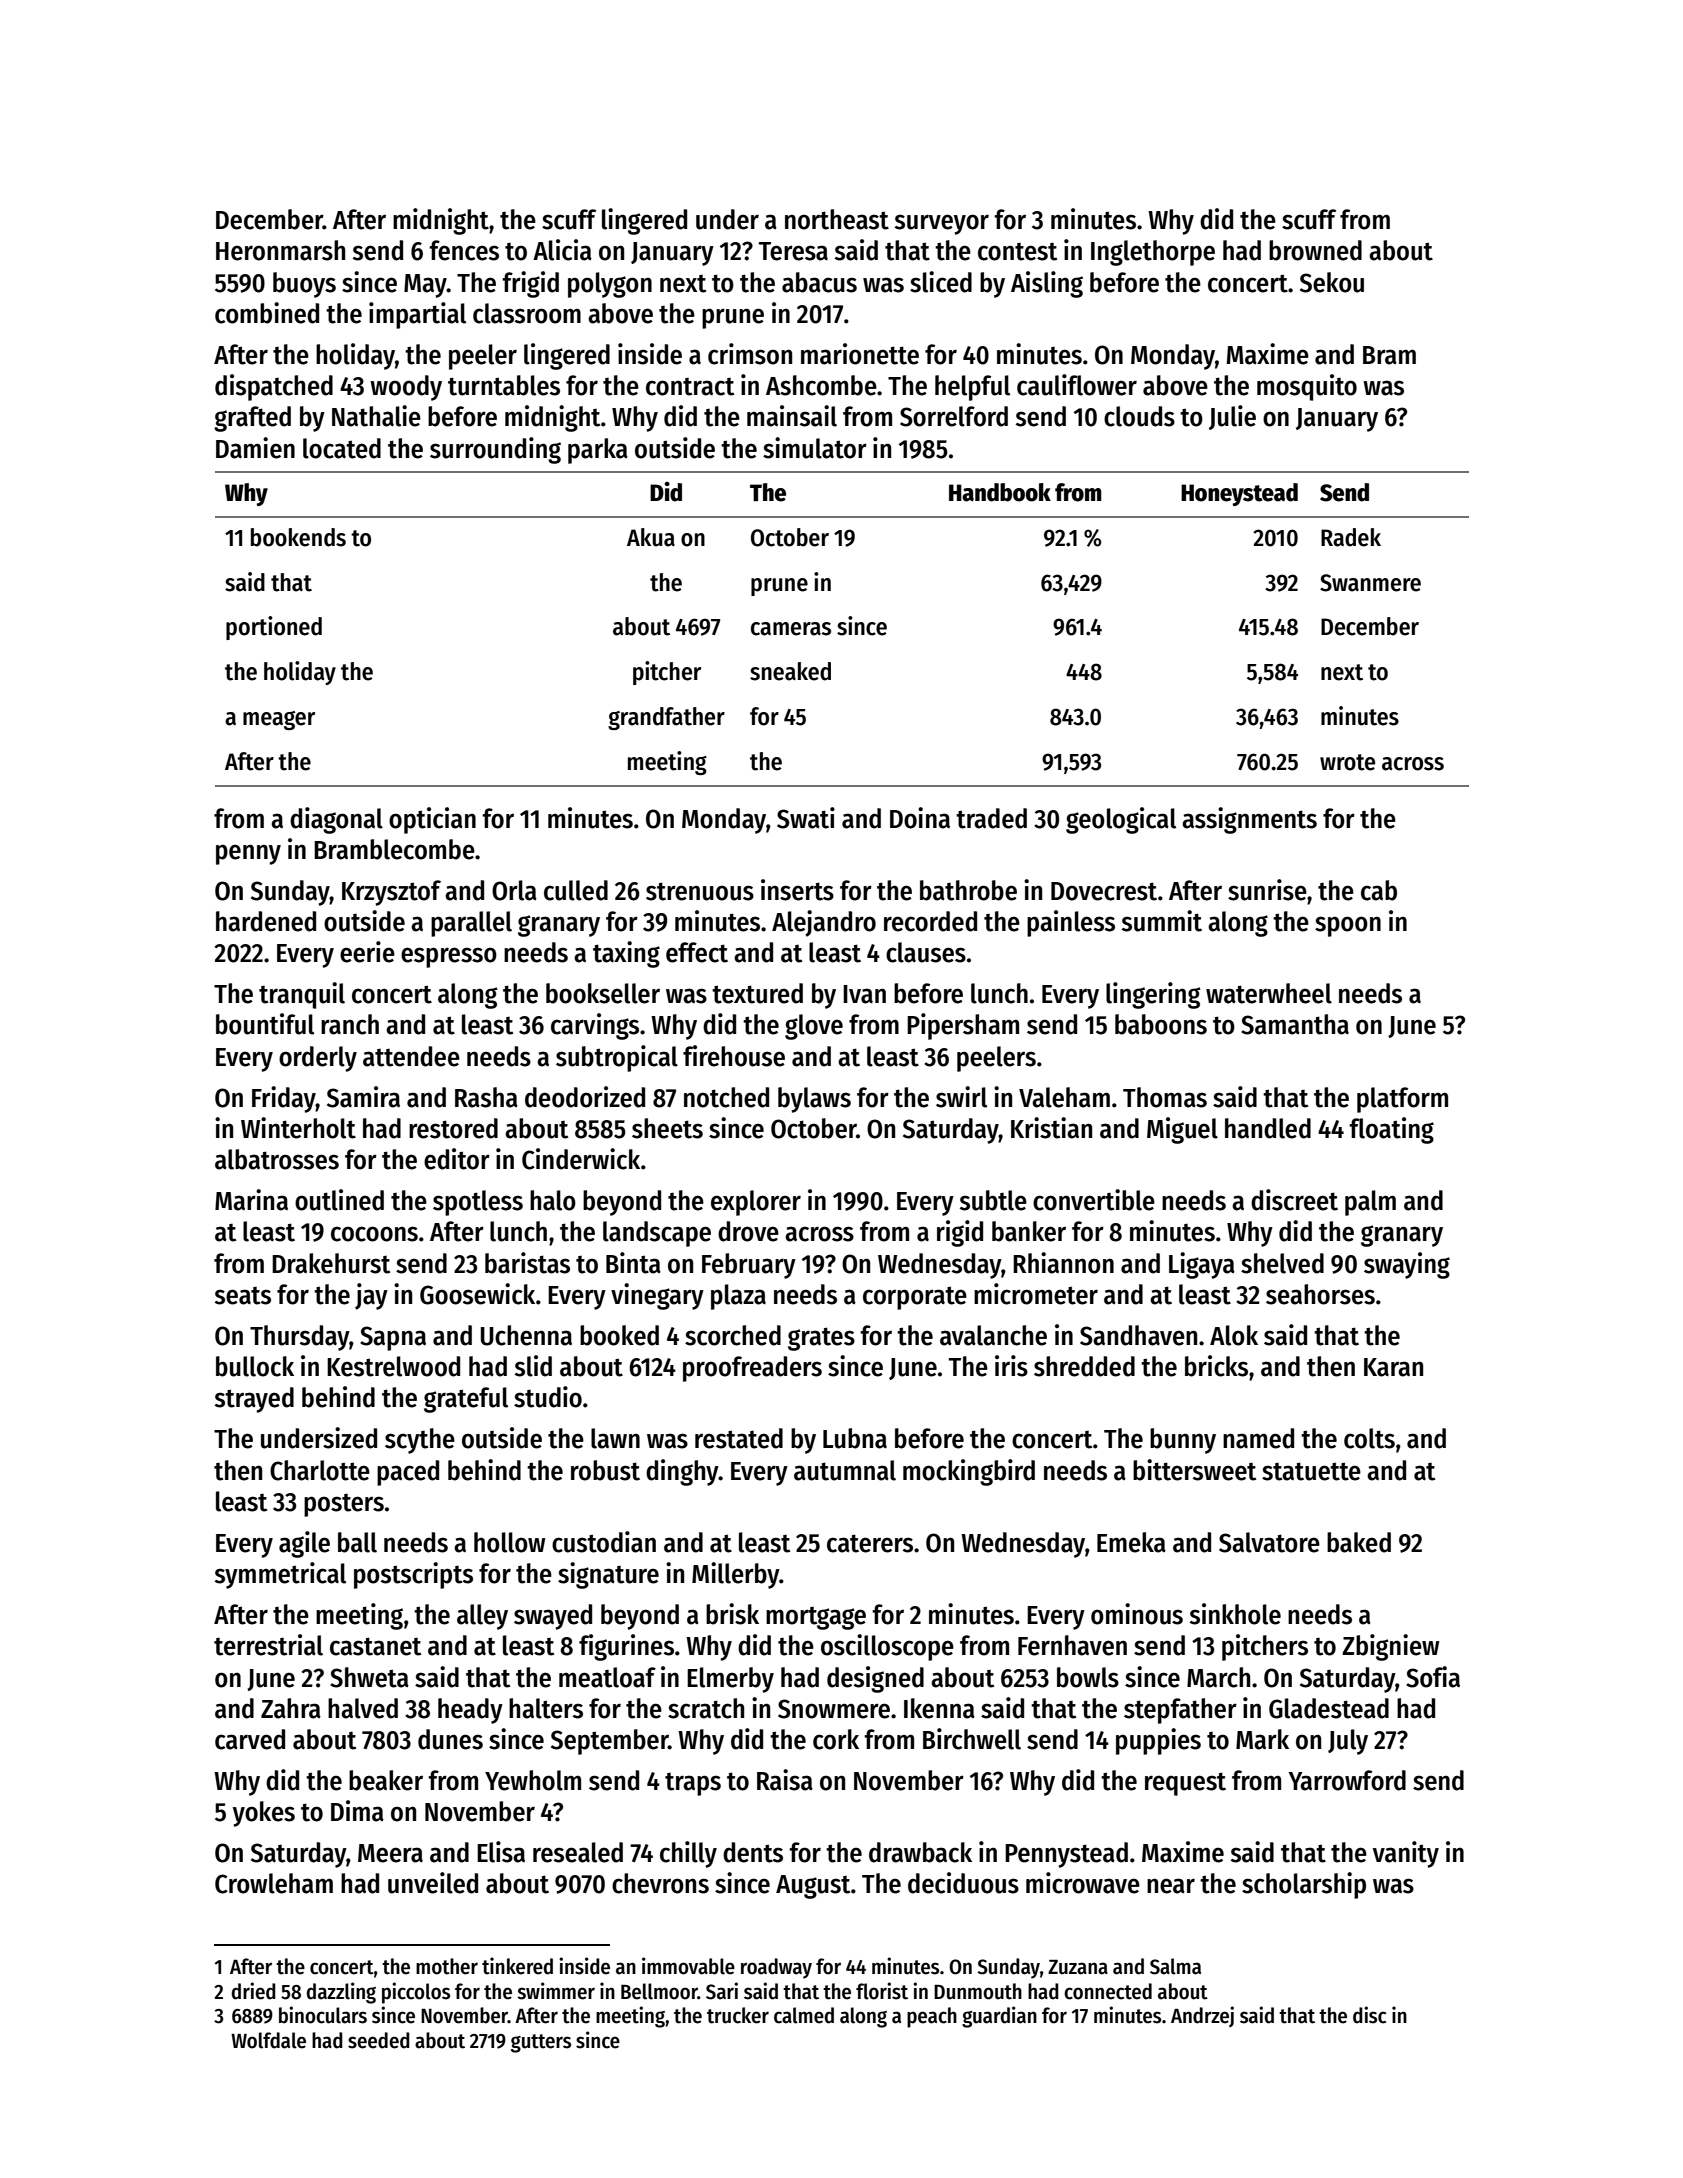  Describe the element at coordinates (610, 285) in the document. I see `polygon` at that location.
